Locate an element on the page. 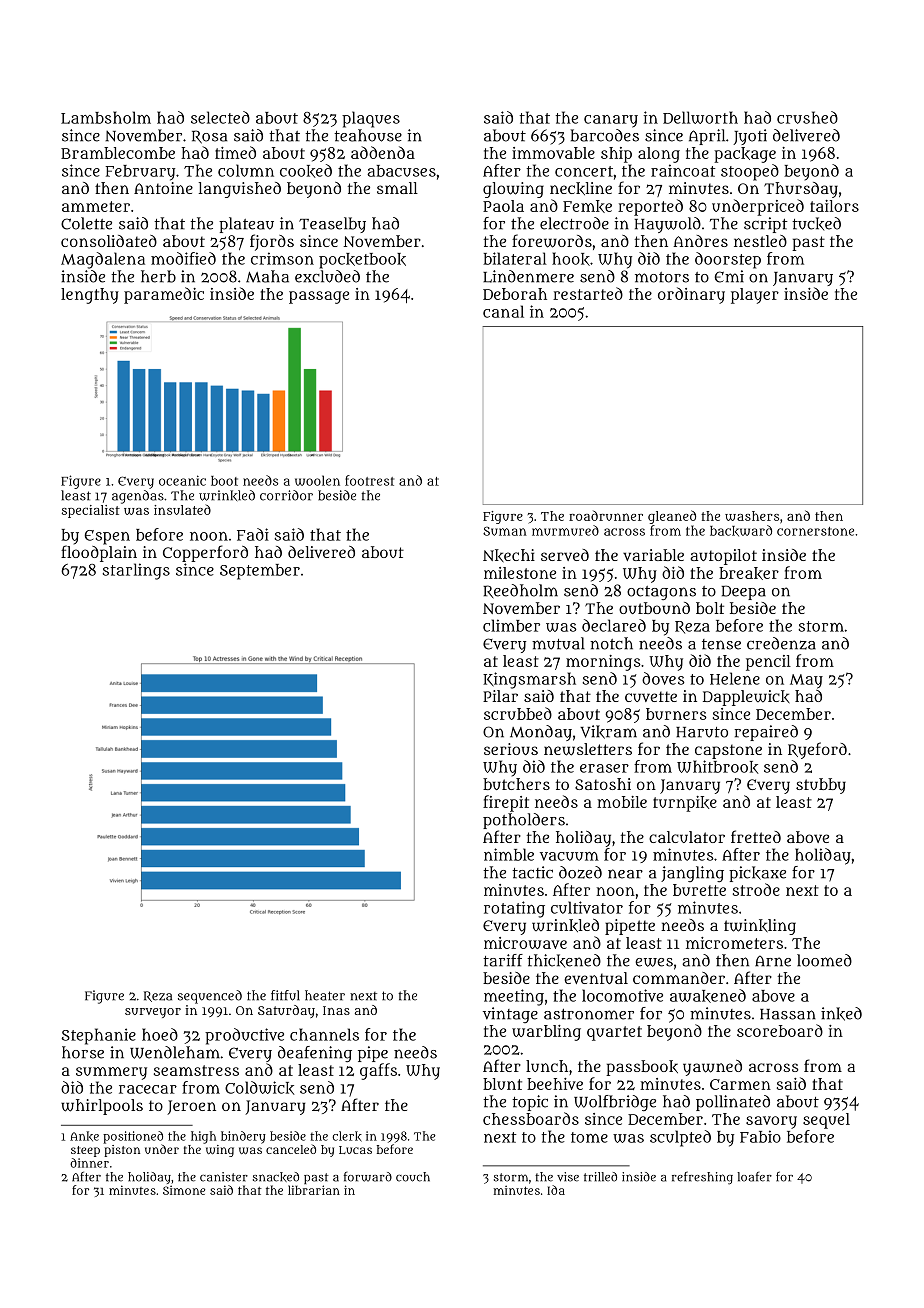 This page has height=1308, width=924. washers is located at coordinates (752, 516).
